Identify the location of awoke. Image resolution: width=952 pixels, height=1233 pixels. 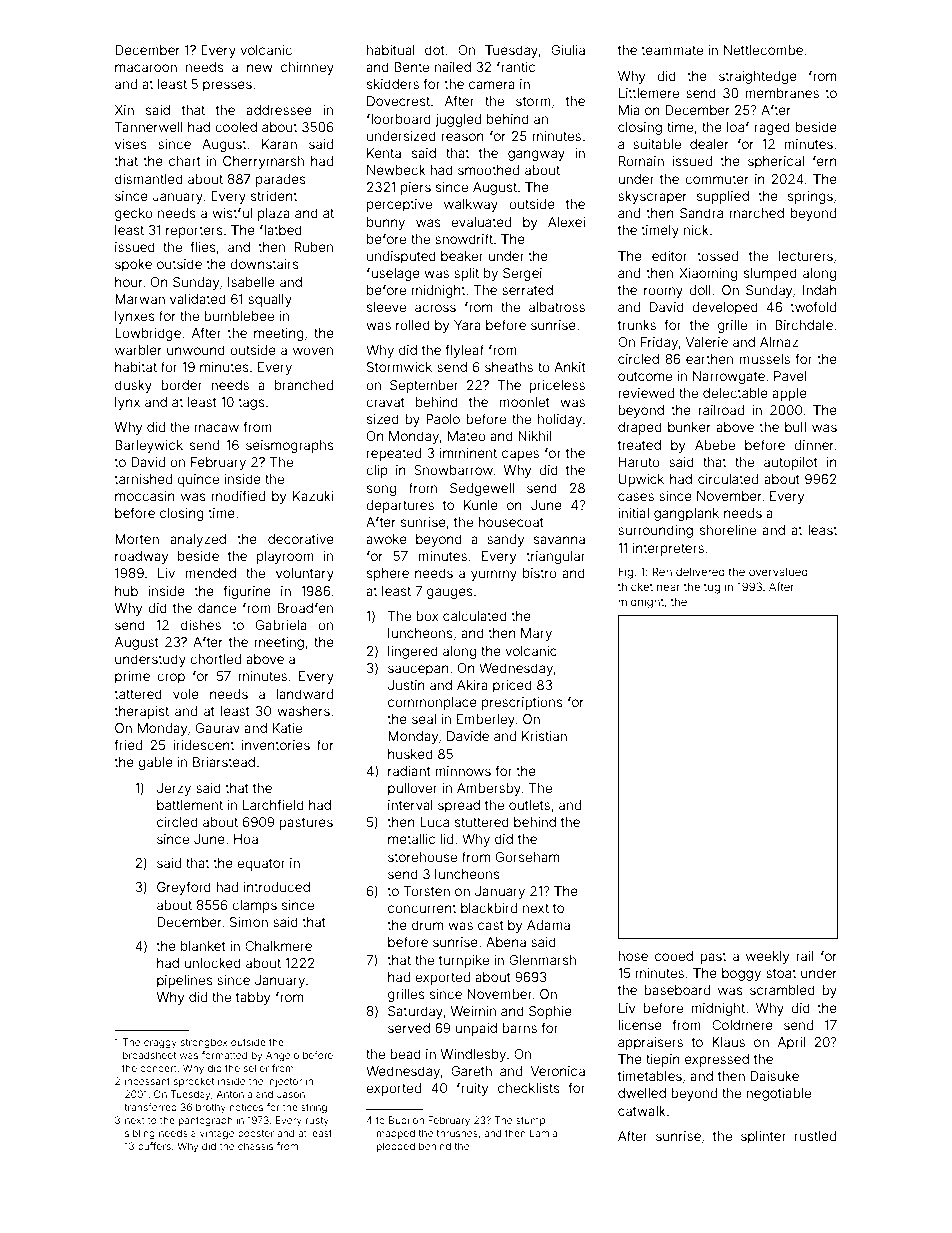
(386, 539).
